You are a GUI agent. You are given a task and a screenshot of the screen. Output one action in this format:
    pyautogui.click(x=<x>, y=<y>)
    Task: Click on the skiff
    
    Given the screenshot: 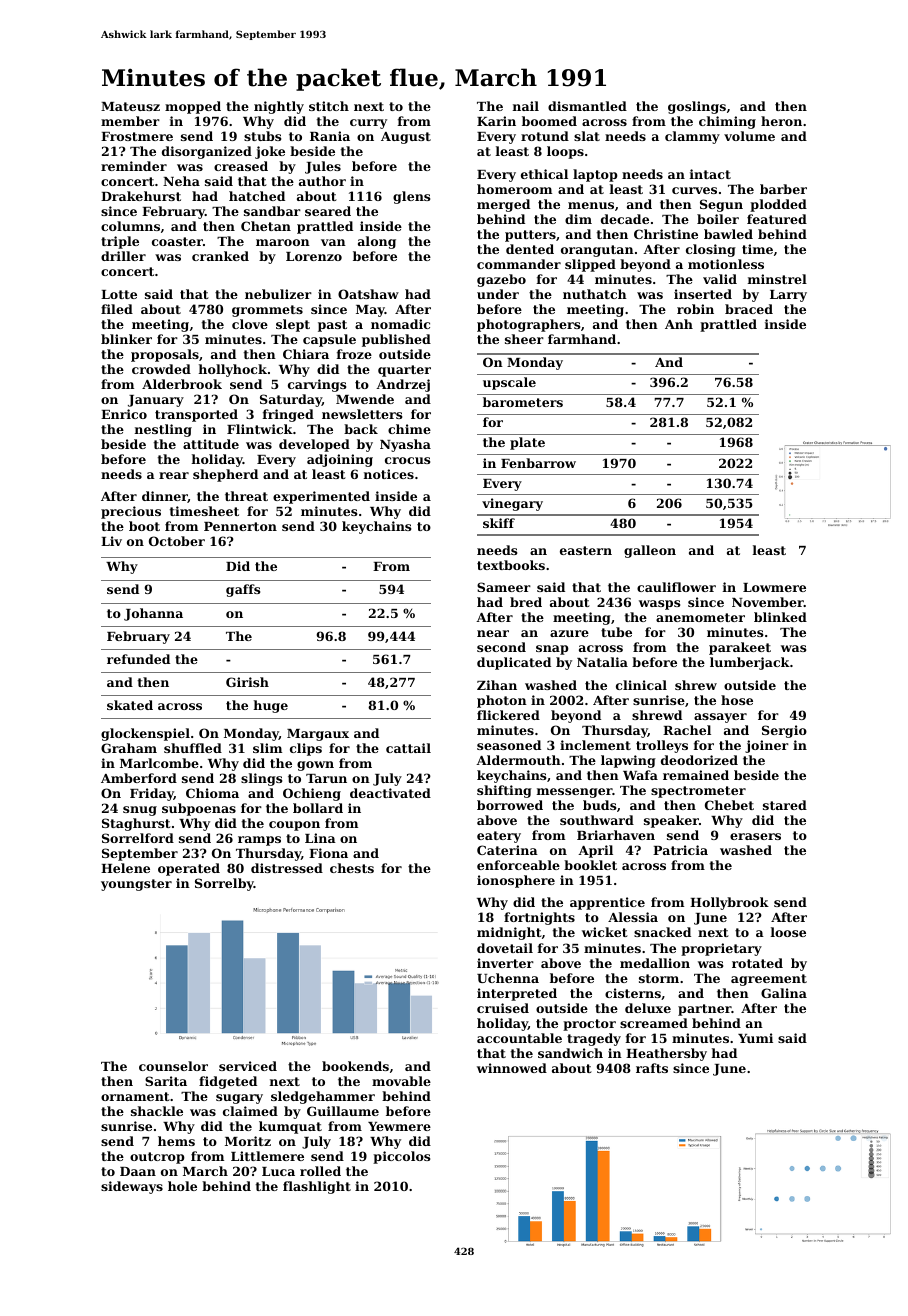 What is the action you would take?
    pyautogui.click(x=499, y=523)
